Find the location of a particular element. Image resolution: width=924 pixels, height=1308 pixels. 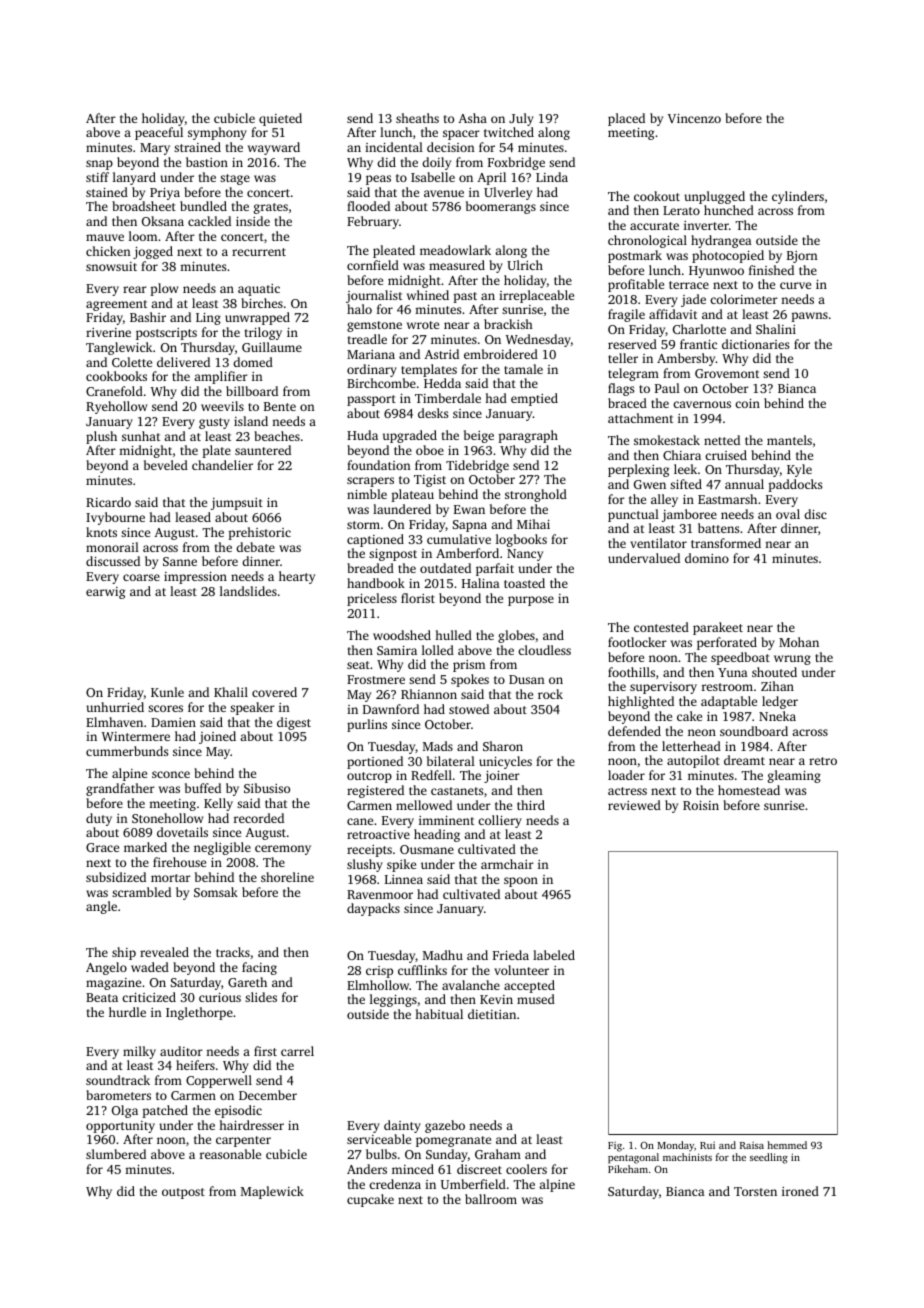

unhurried is located at coordinates (115, 707).
